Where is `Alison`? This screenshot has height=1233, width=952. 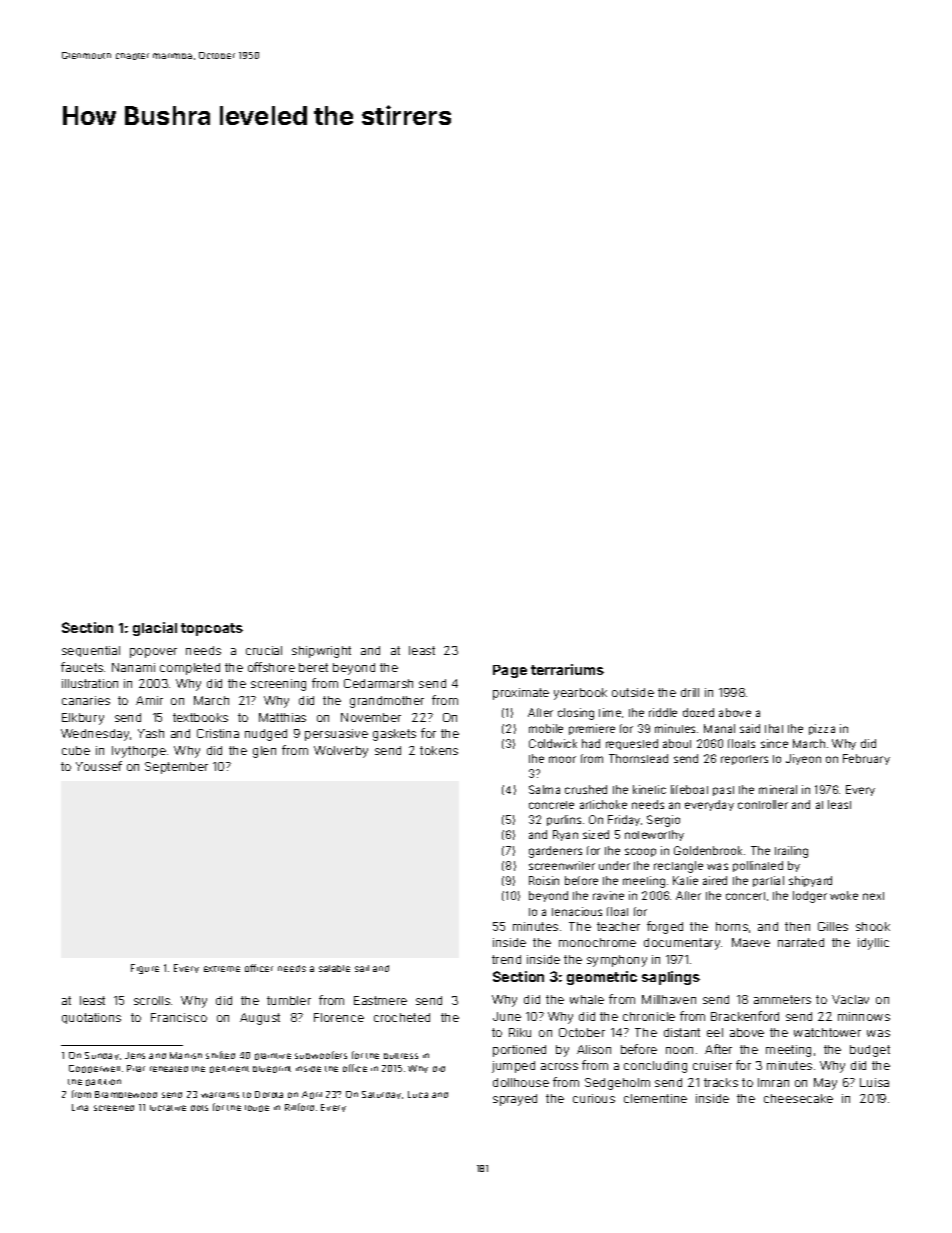
Alison is located at coordinates (594, 1049).
